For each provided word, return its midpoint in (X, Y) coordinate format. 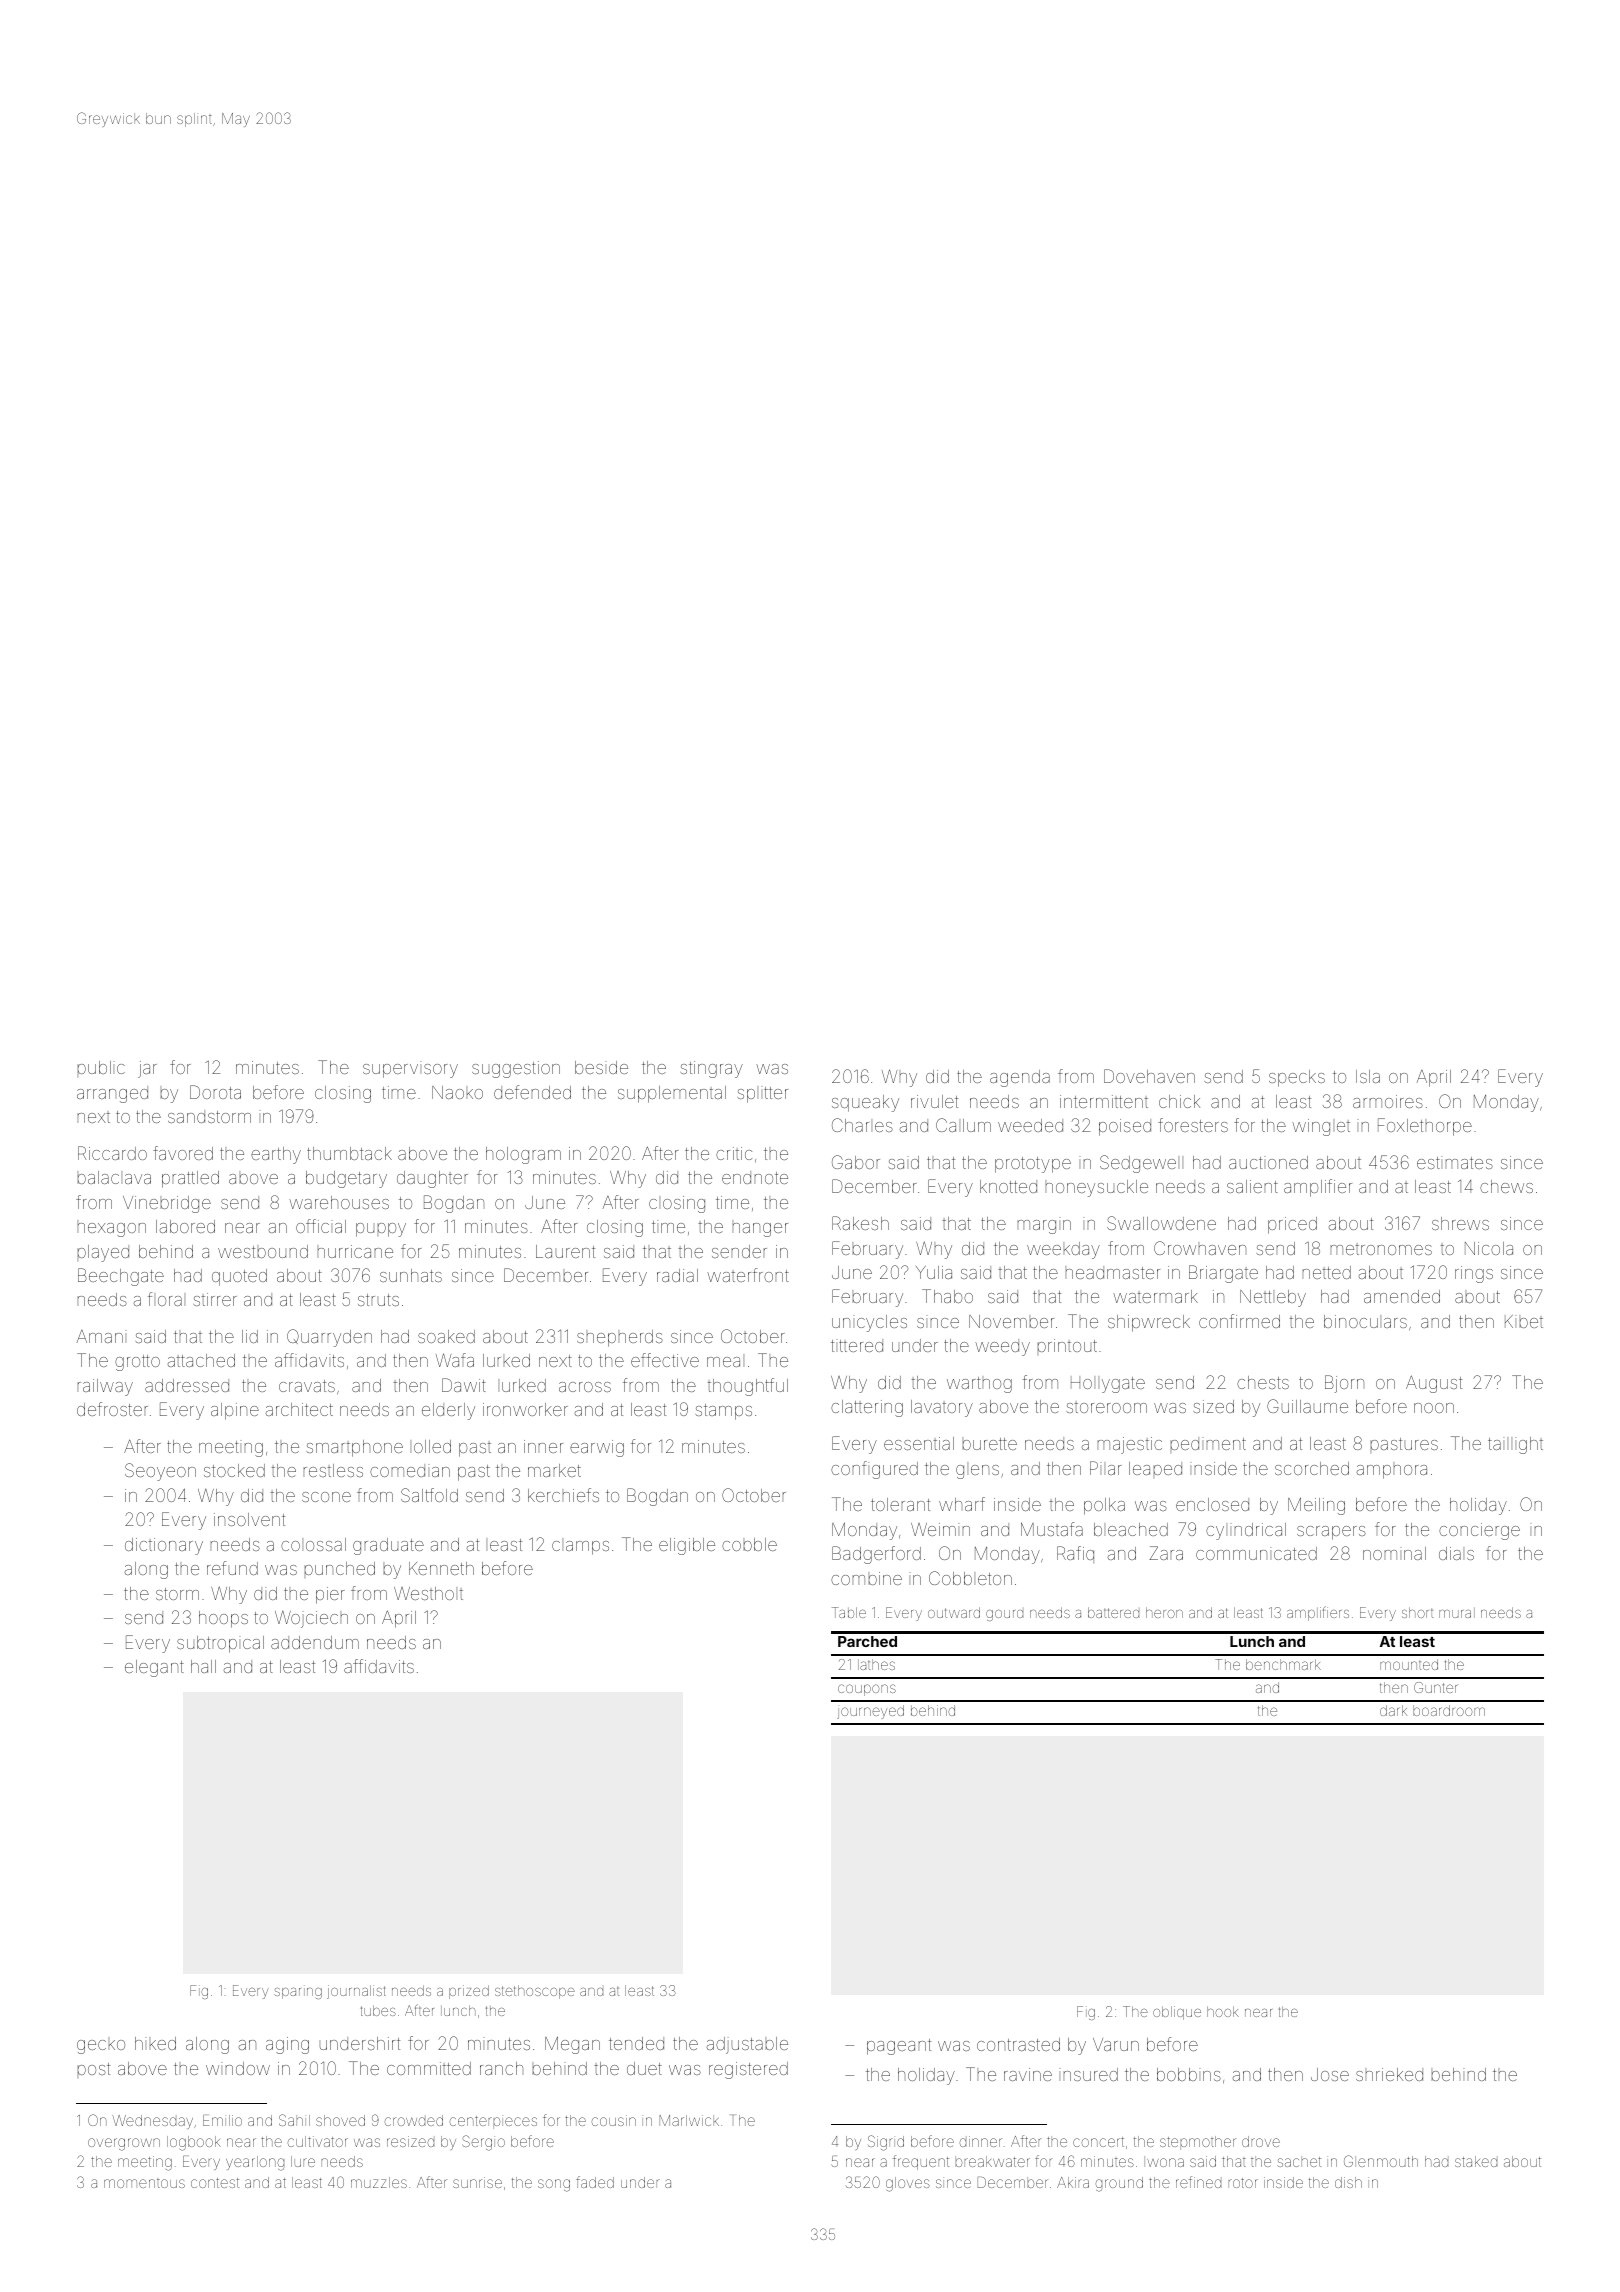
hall (203, 1666)
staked (1476, 2161)
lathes (876, 1664)
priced (1292, 1225)
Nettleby (1273, 1298)
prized (469, 1992)
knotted (1008, 1186)
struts (378, 1300)
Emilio (222, 2120)
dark (1393, 1710)
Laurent (565, 1251)
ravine (1028, 2074)
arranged (112, 1094)
